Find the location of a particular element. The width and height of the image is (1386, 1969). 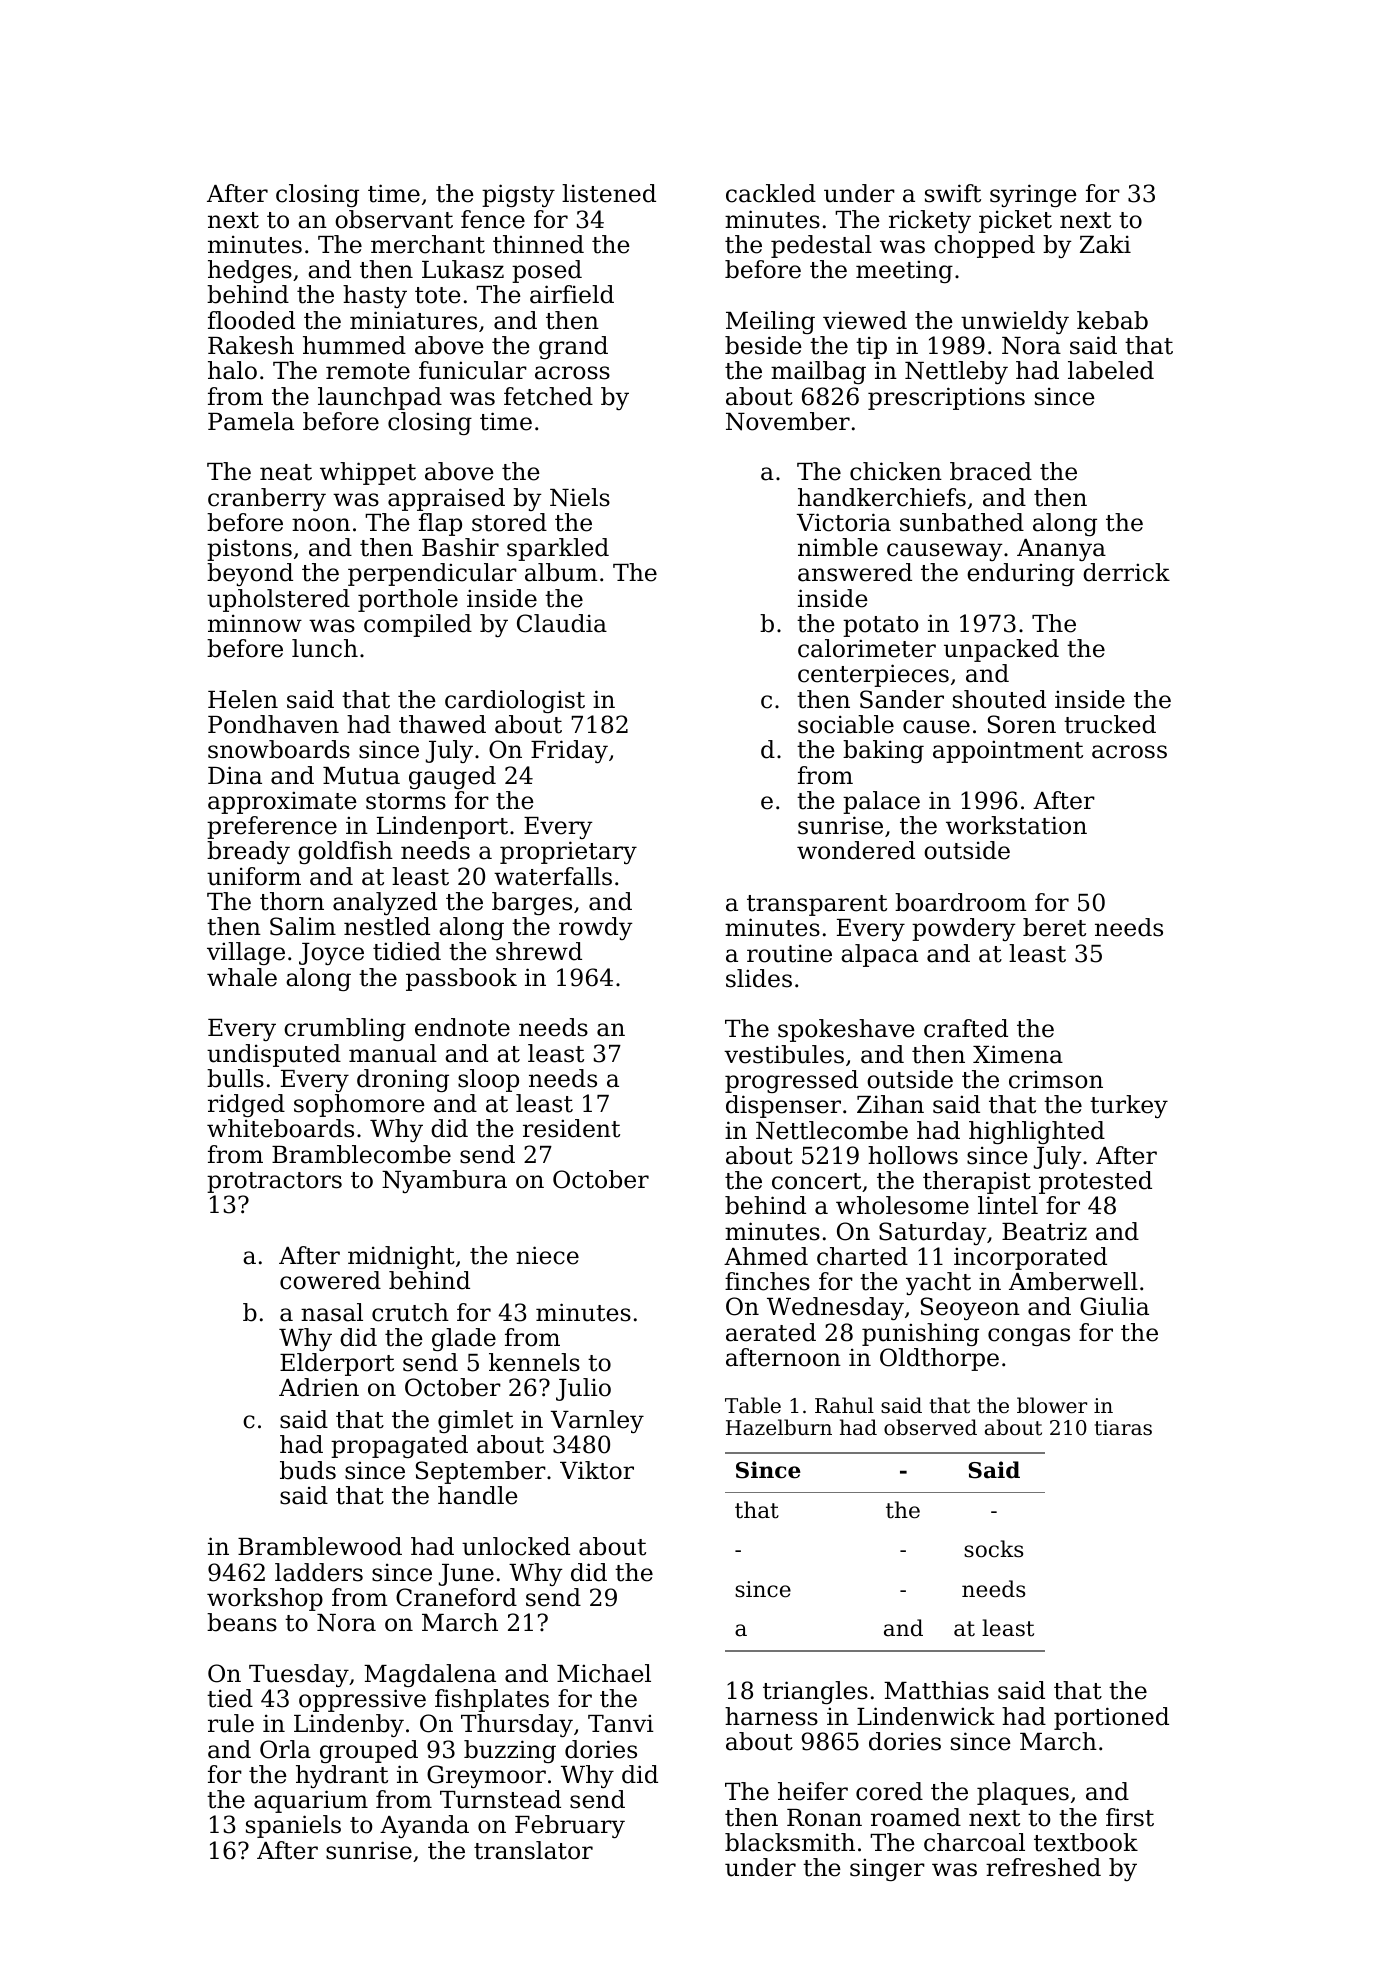

Ayanda is located at coordinates (424, 1826).
